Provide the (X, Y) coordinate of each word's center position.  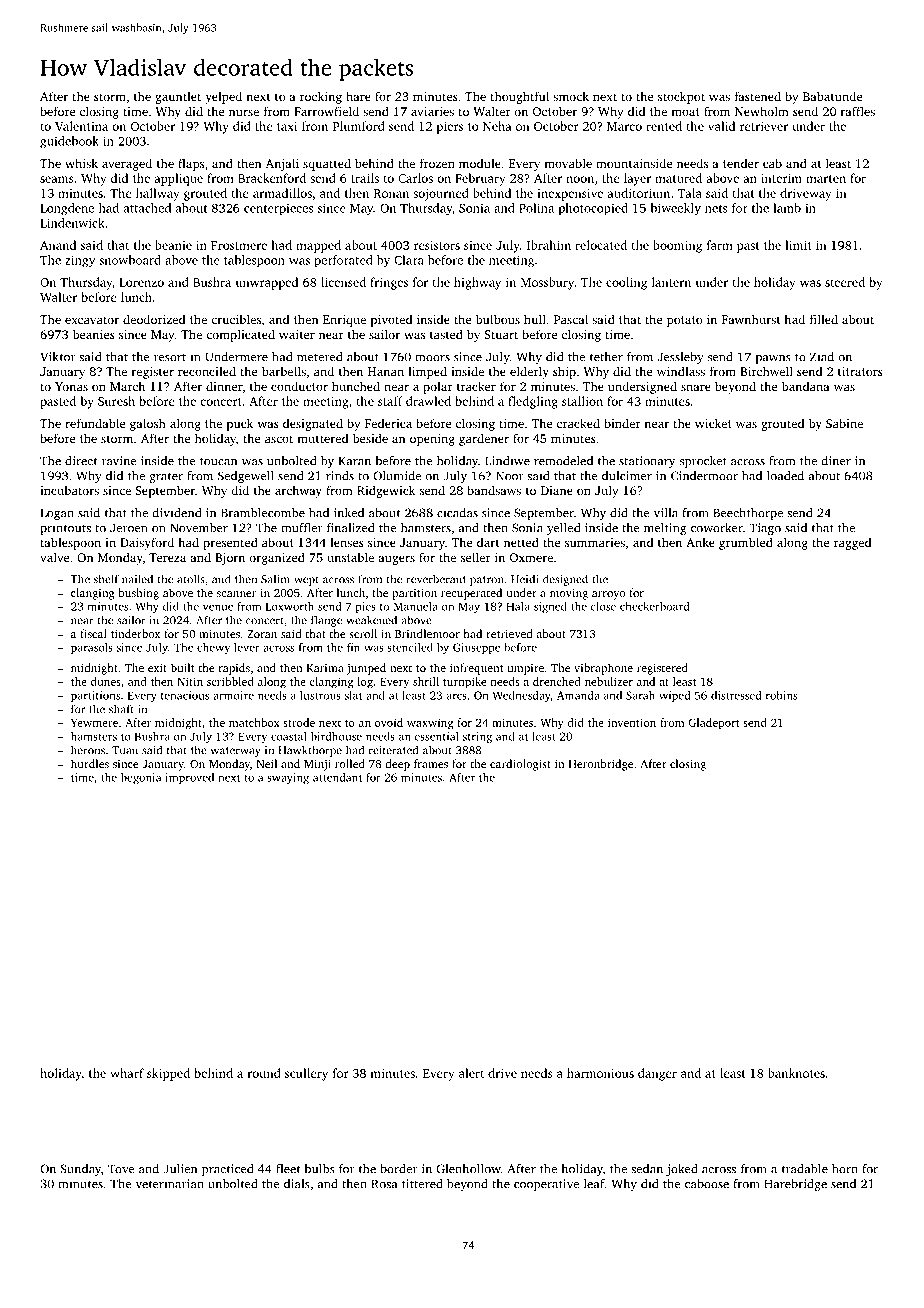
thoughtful (519, 97)
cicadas (457, 513)
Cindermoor (704, 476)
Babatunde (832, 96)
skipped (168, 1074)
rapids (234, 669)
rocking (321, 97)
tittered (422, 1184)
